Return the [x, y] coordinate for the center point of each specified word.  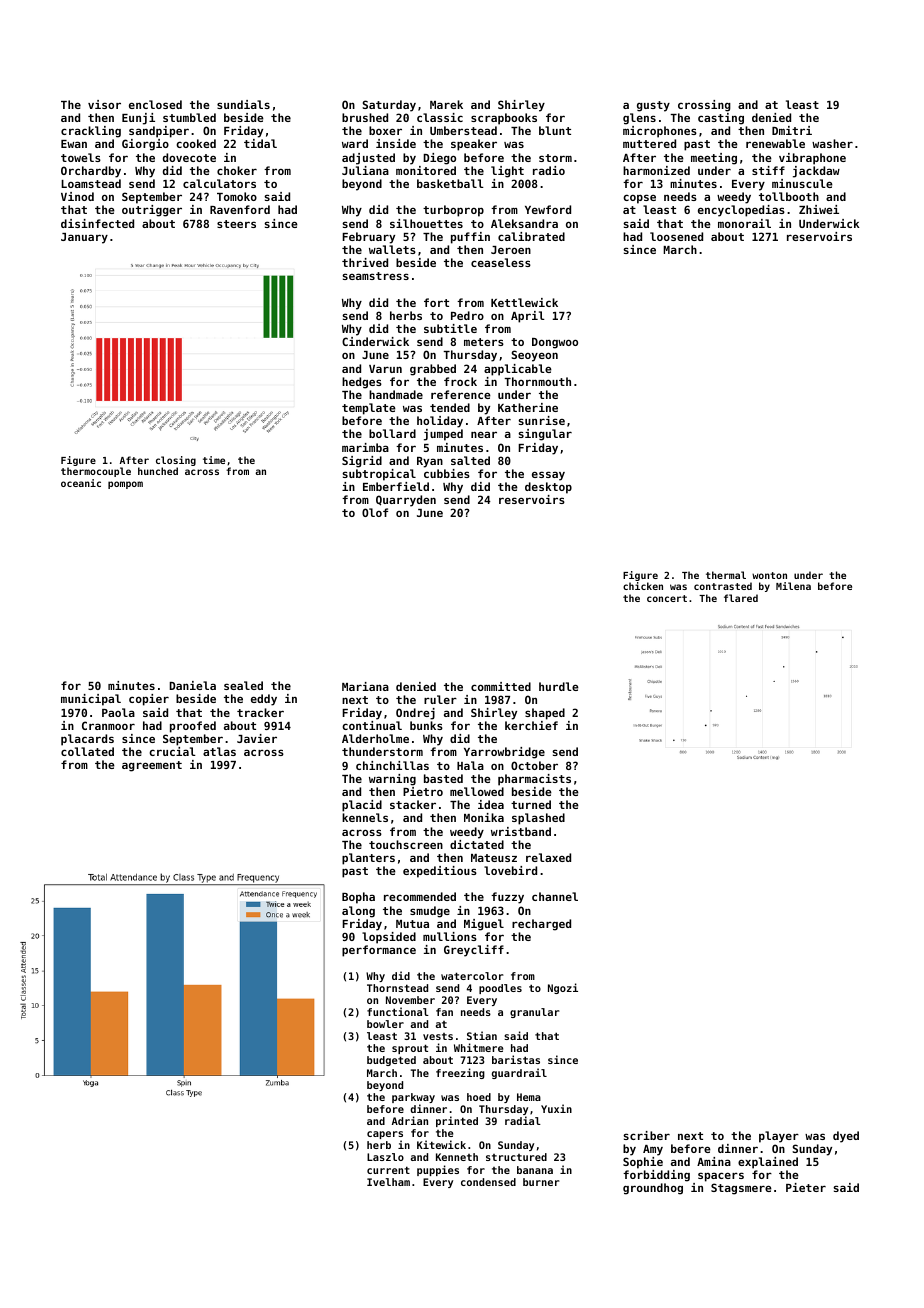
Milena [793, 586]
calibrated [531, 236]
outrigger [152, 211]
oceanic [81, 483]
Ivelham [388, 1182]
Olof [375, 512]
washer [832, 143]
